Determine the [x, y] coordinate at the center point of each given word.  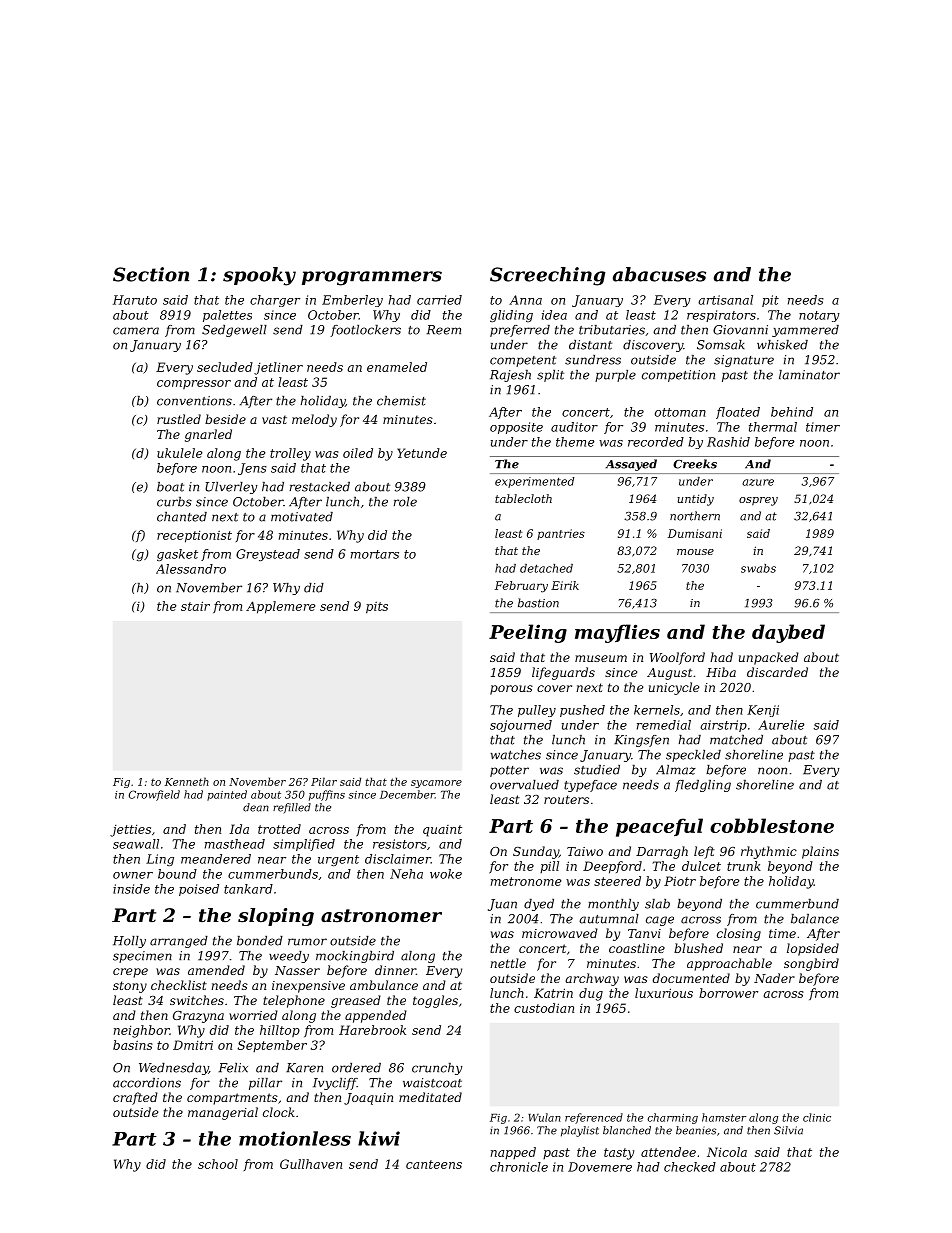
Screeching [548, 276]
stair [195, 606]
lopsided [813, 949]
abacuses [659, 274]
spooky [259, 276]
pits [377, 608]
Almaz [676, 770]
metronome [526, 881]
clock [279, 1112]
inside [131, 889]
